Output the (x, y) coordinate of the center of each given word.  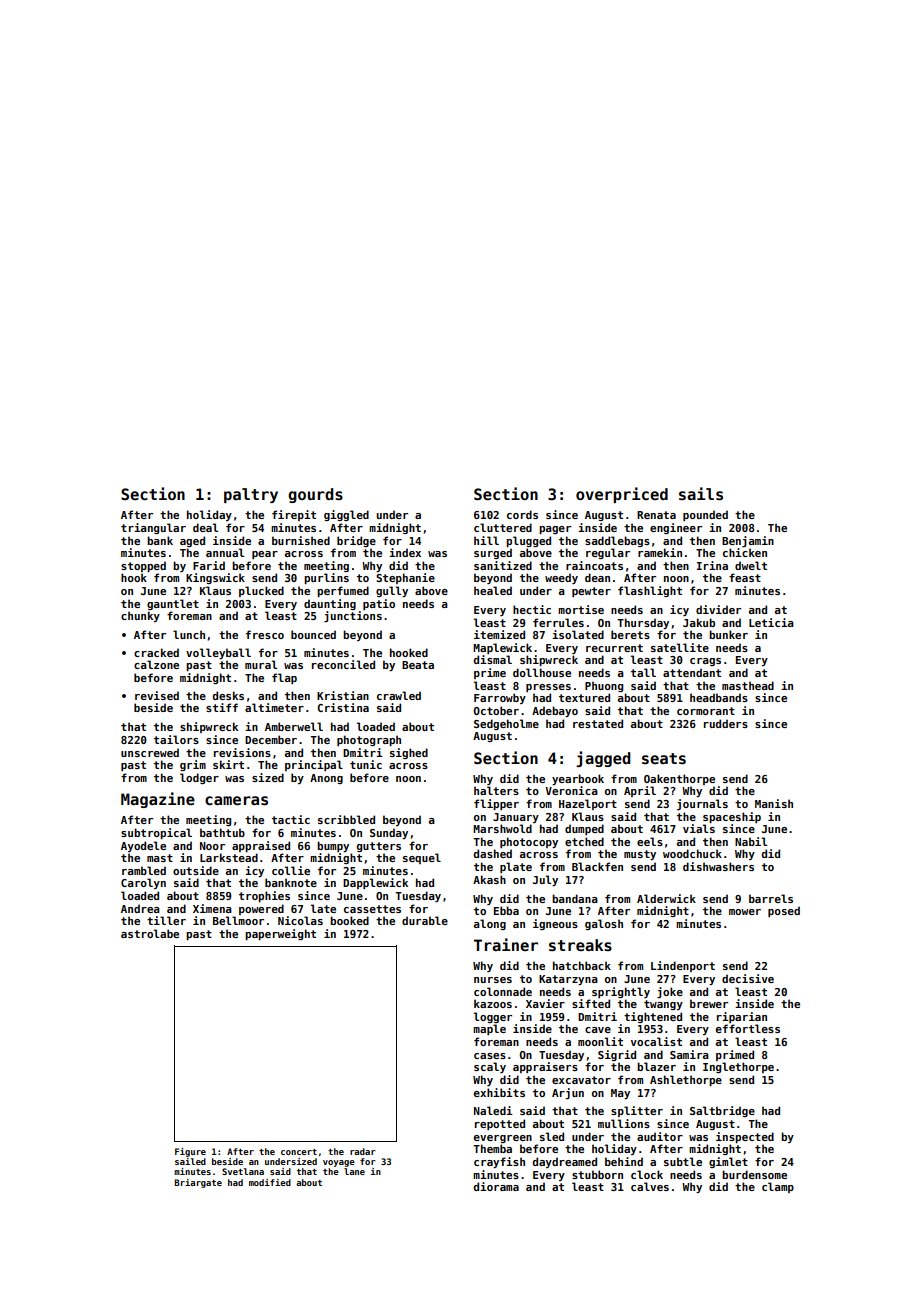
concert (299, 1152)
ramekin (660, 552)
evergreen (503, 1139)
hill (486, 540)
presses (548, 688)
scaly (490, 1067)
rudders (726, 723)
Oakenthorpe (679, 779)
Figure (190, 1152)
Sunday (389, 833)
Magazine (158, 800)
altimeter (274, 707)
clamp (778, 1187)
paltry (251, 495)
